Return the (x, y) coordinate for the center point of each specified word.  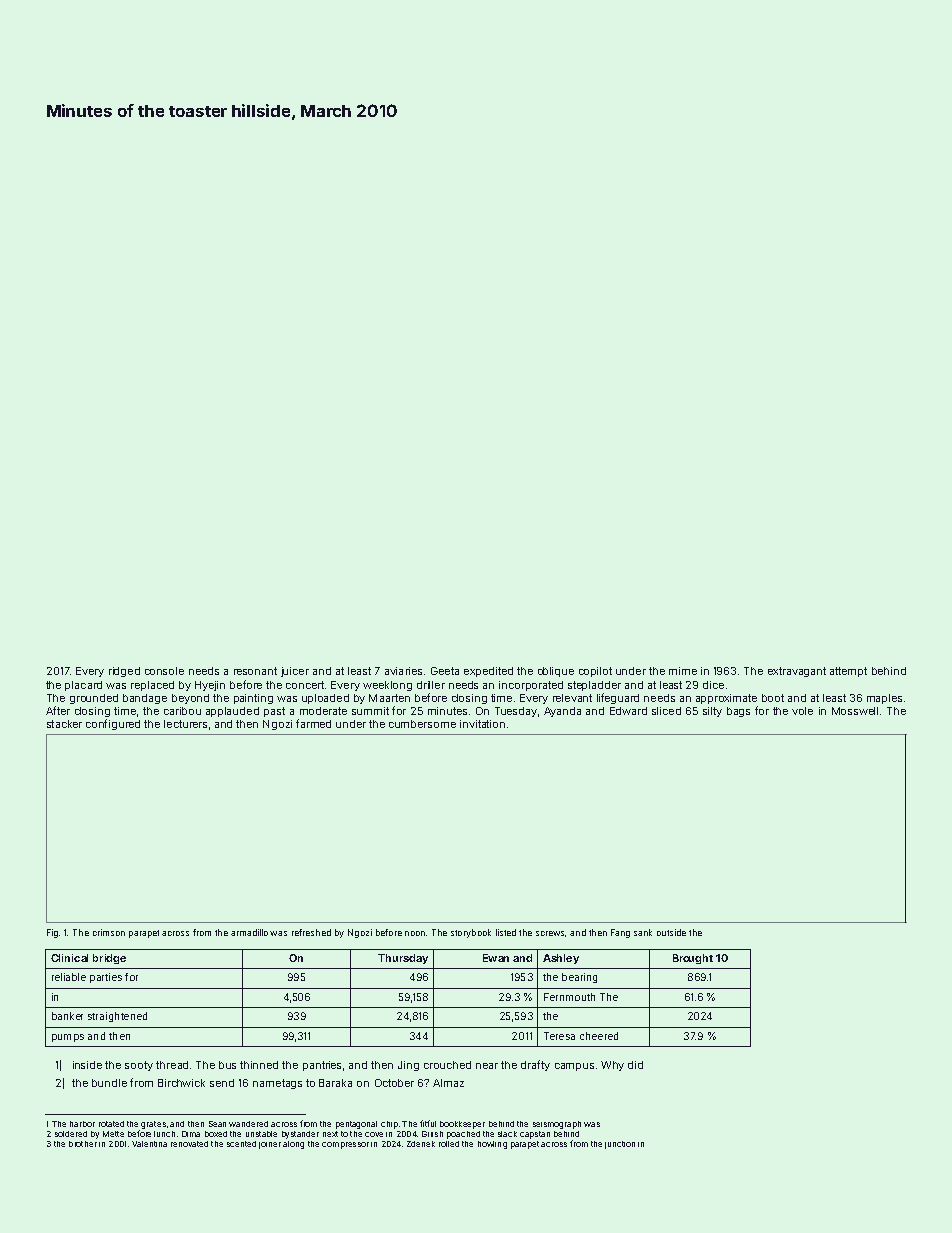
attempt (848, 672)
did (635, 1065)
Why (612, 1066)
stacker (64, 724)
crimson (109, 932)
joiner (270, 1145)
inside (87, 1065)
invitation (482, 724)
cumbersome (422, 724)
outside (671, 932)
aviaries (403, 671)
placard (83, 686)
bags (738, 712)
